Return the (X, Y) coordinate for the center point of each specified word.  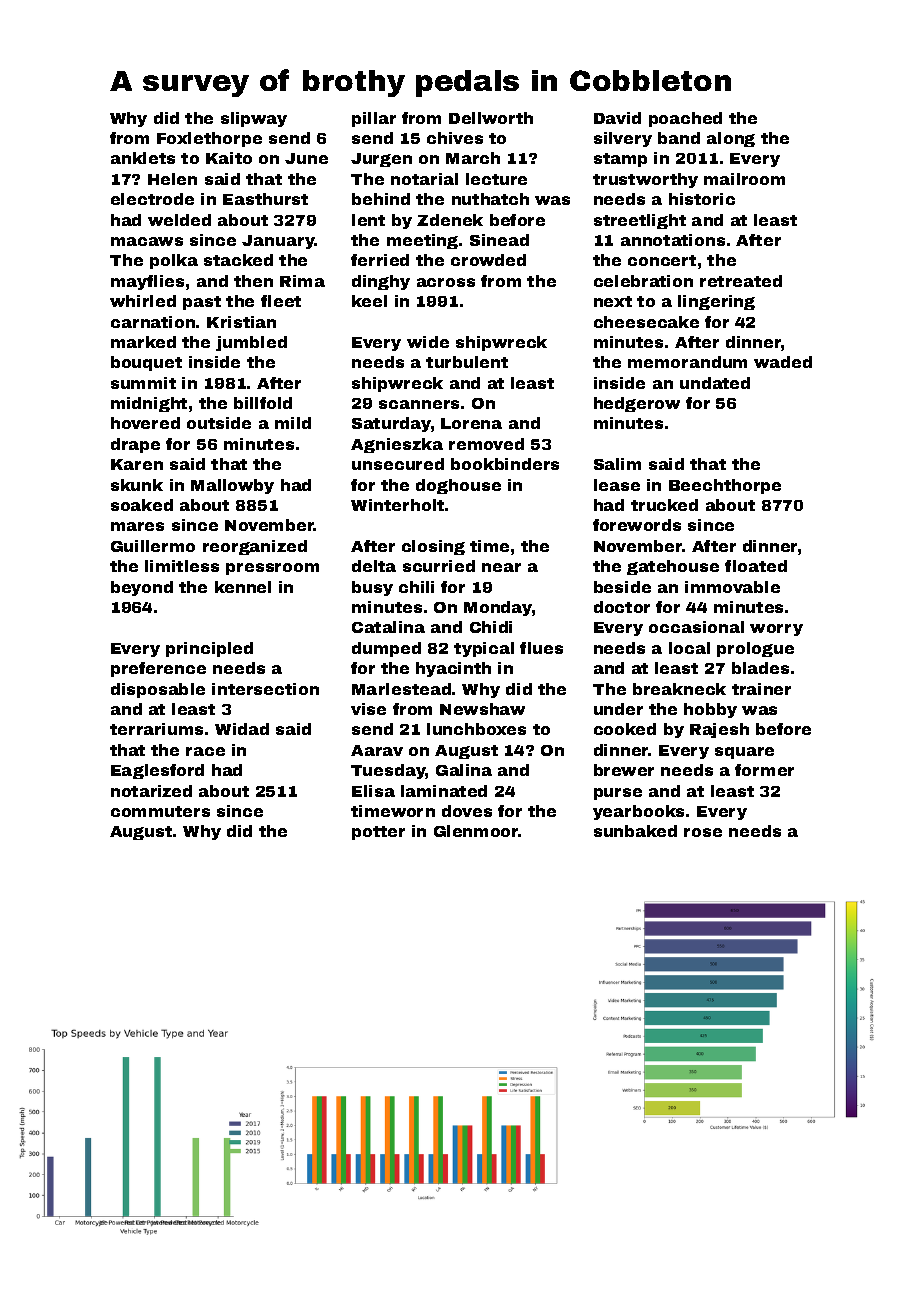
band (679, 138)
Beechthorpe (725, 486)
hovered (145, 423)
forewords (637, 525)
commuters (160, 811)
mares (137, 526)
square (744, 753)
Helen (172, 179)
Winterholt (397, 505)
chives (455, 138)
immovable (732, 587)
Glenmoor (476, 831)
